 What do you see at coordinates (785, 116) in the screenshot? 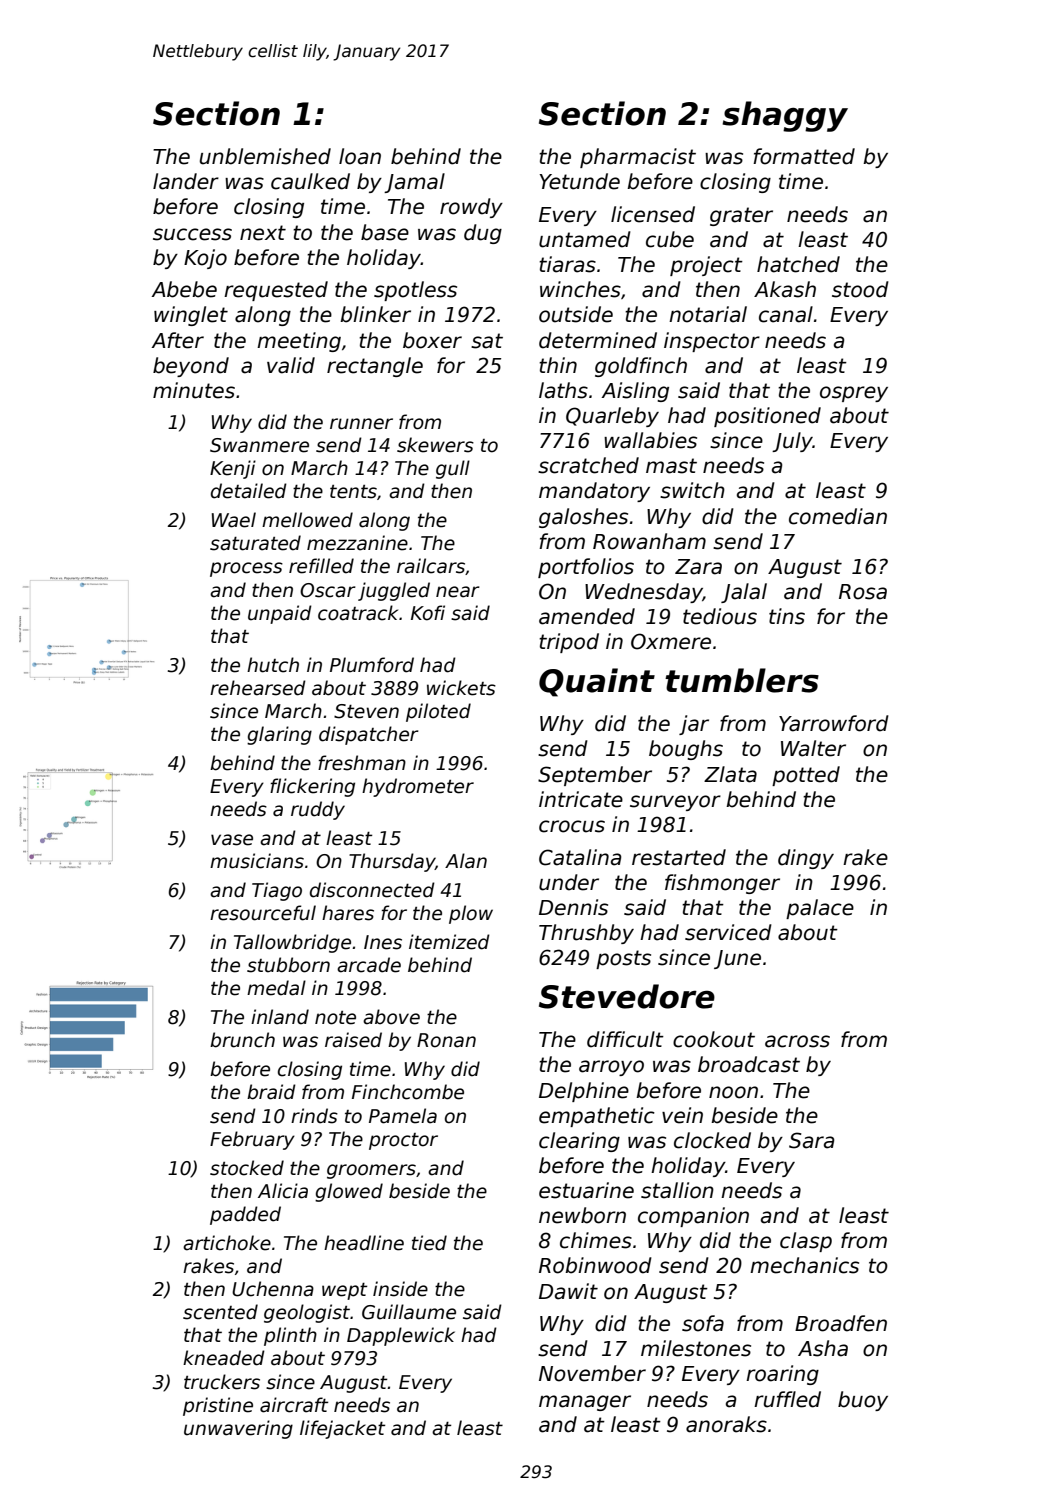
I see `shaggy` at bounding box center [785, 116].
